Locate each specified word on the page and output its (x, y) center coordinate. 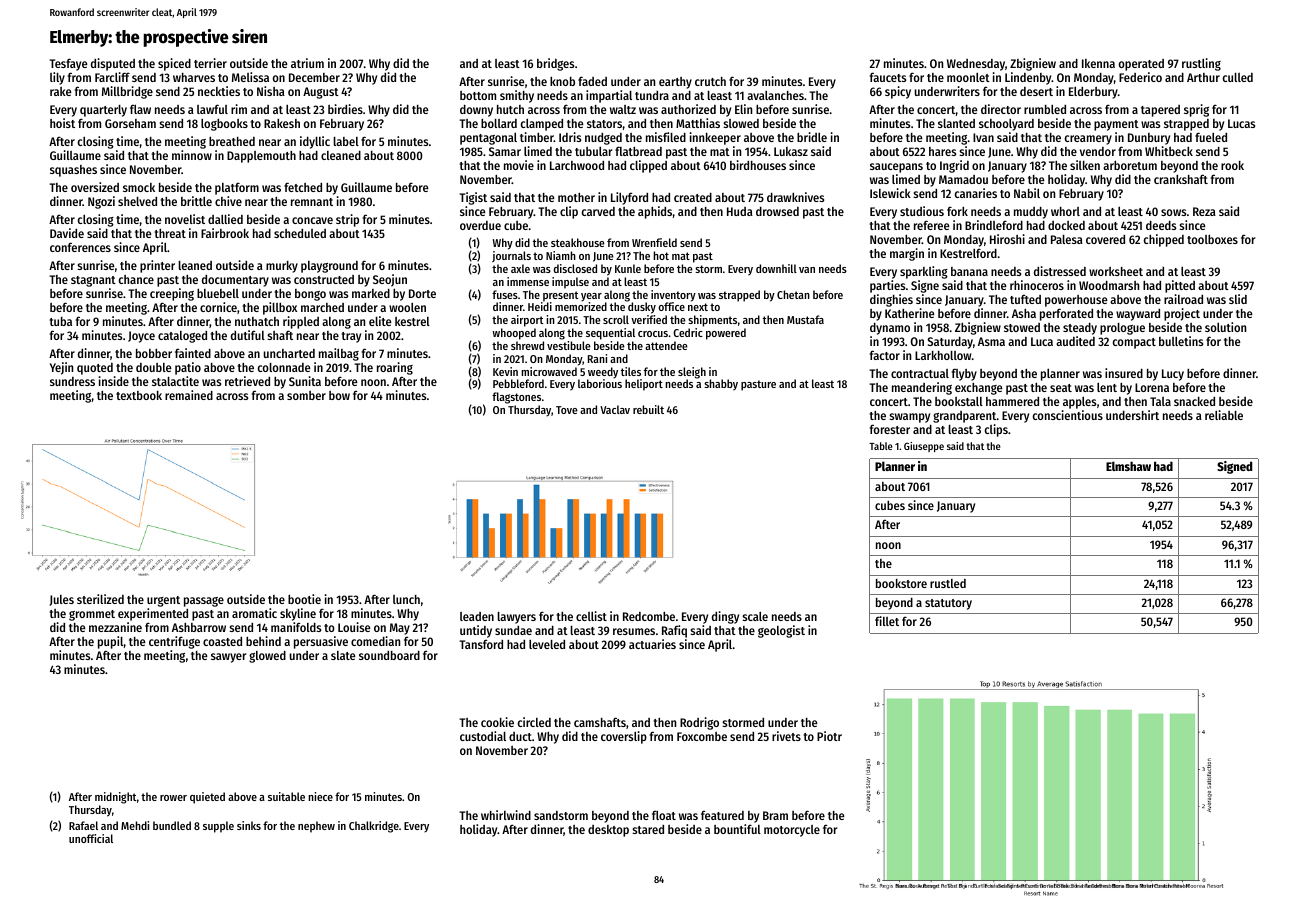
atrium (307, 63)
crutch (710, 81)
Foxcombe (702, 736)
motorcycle (792, 831)
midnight (116, 798)
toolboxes (1212, 239)
